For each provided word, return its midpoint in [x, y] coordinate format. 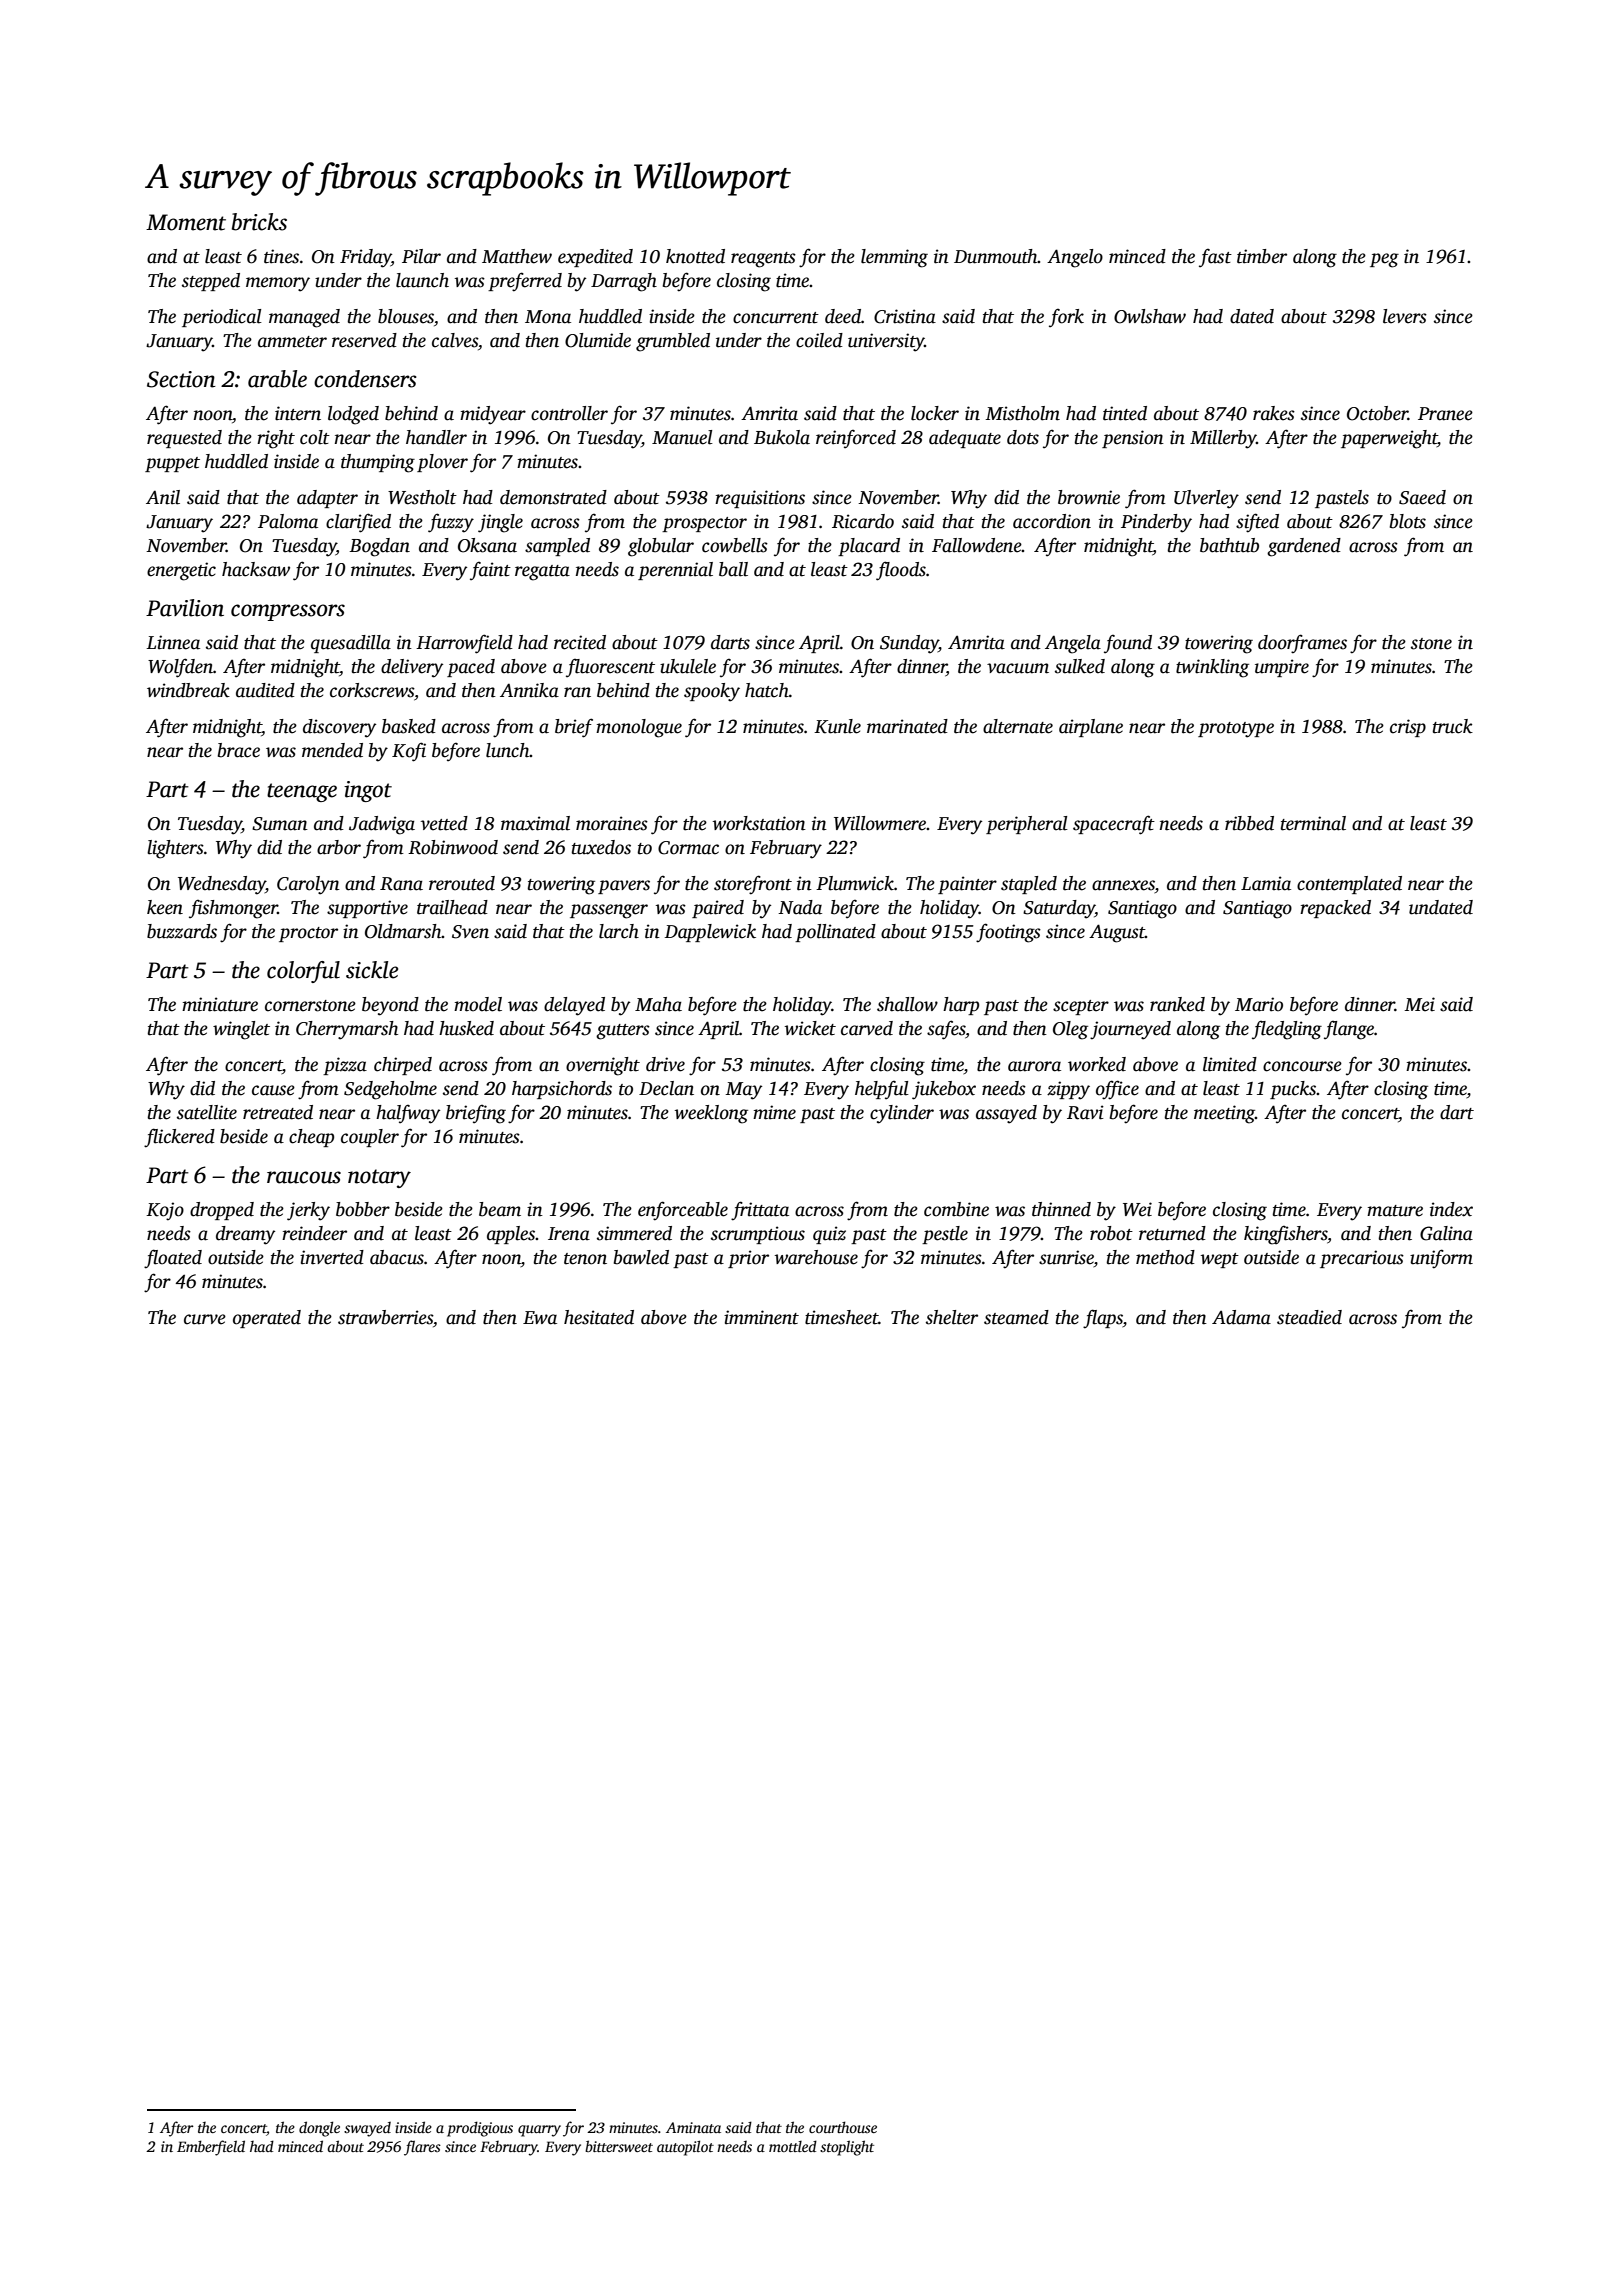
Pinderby [1156, 523]
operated [267, 1319]
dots [1023, 437]
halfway [408, 1114]
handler [436, 437]
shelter [952, 1317]
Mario [1259, 1004]
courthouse [843, 2127]
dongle [319, 2129]
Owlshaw [1150, 316]
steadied [1309, 1317]
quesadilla [351, 644]
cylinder [902, 1114]
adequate [965, 439]
